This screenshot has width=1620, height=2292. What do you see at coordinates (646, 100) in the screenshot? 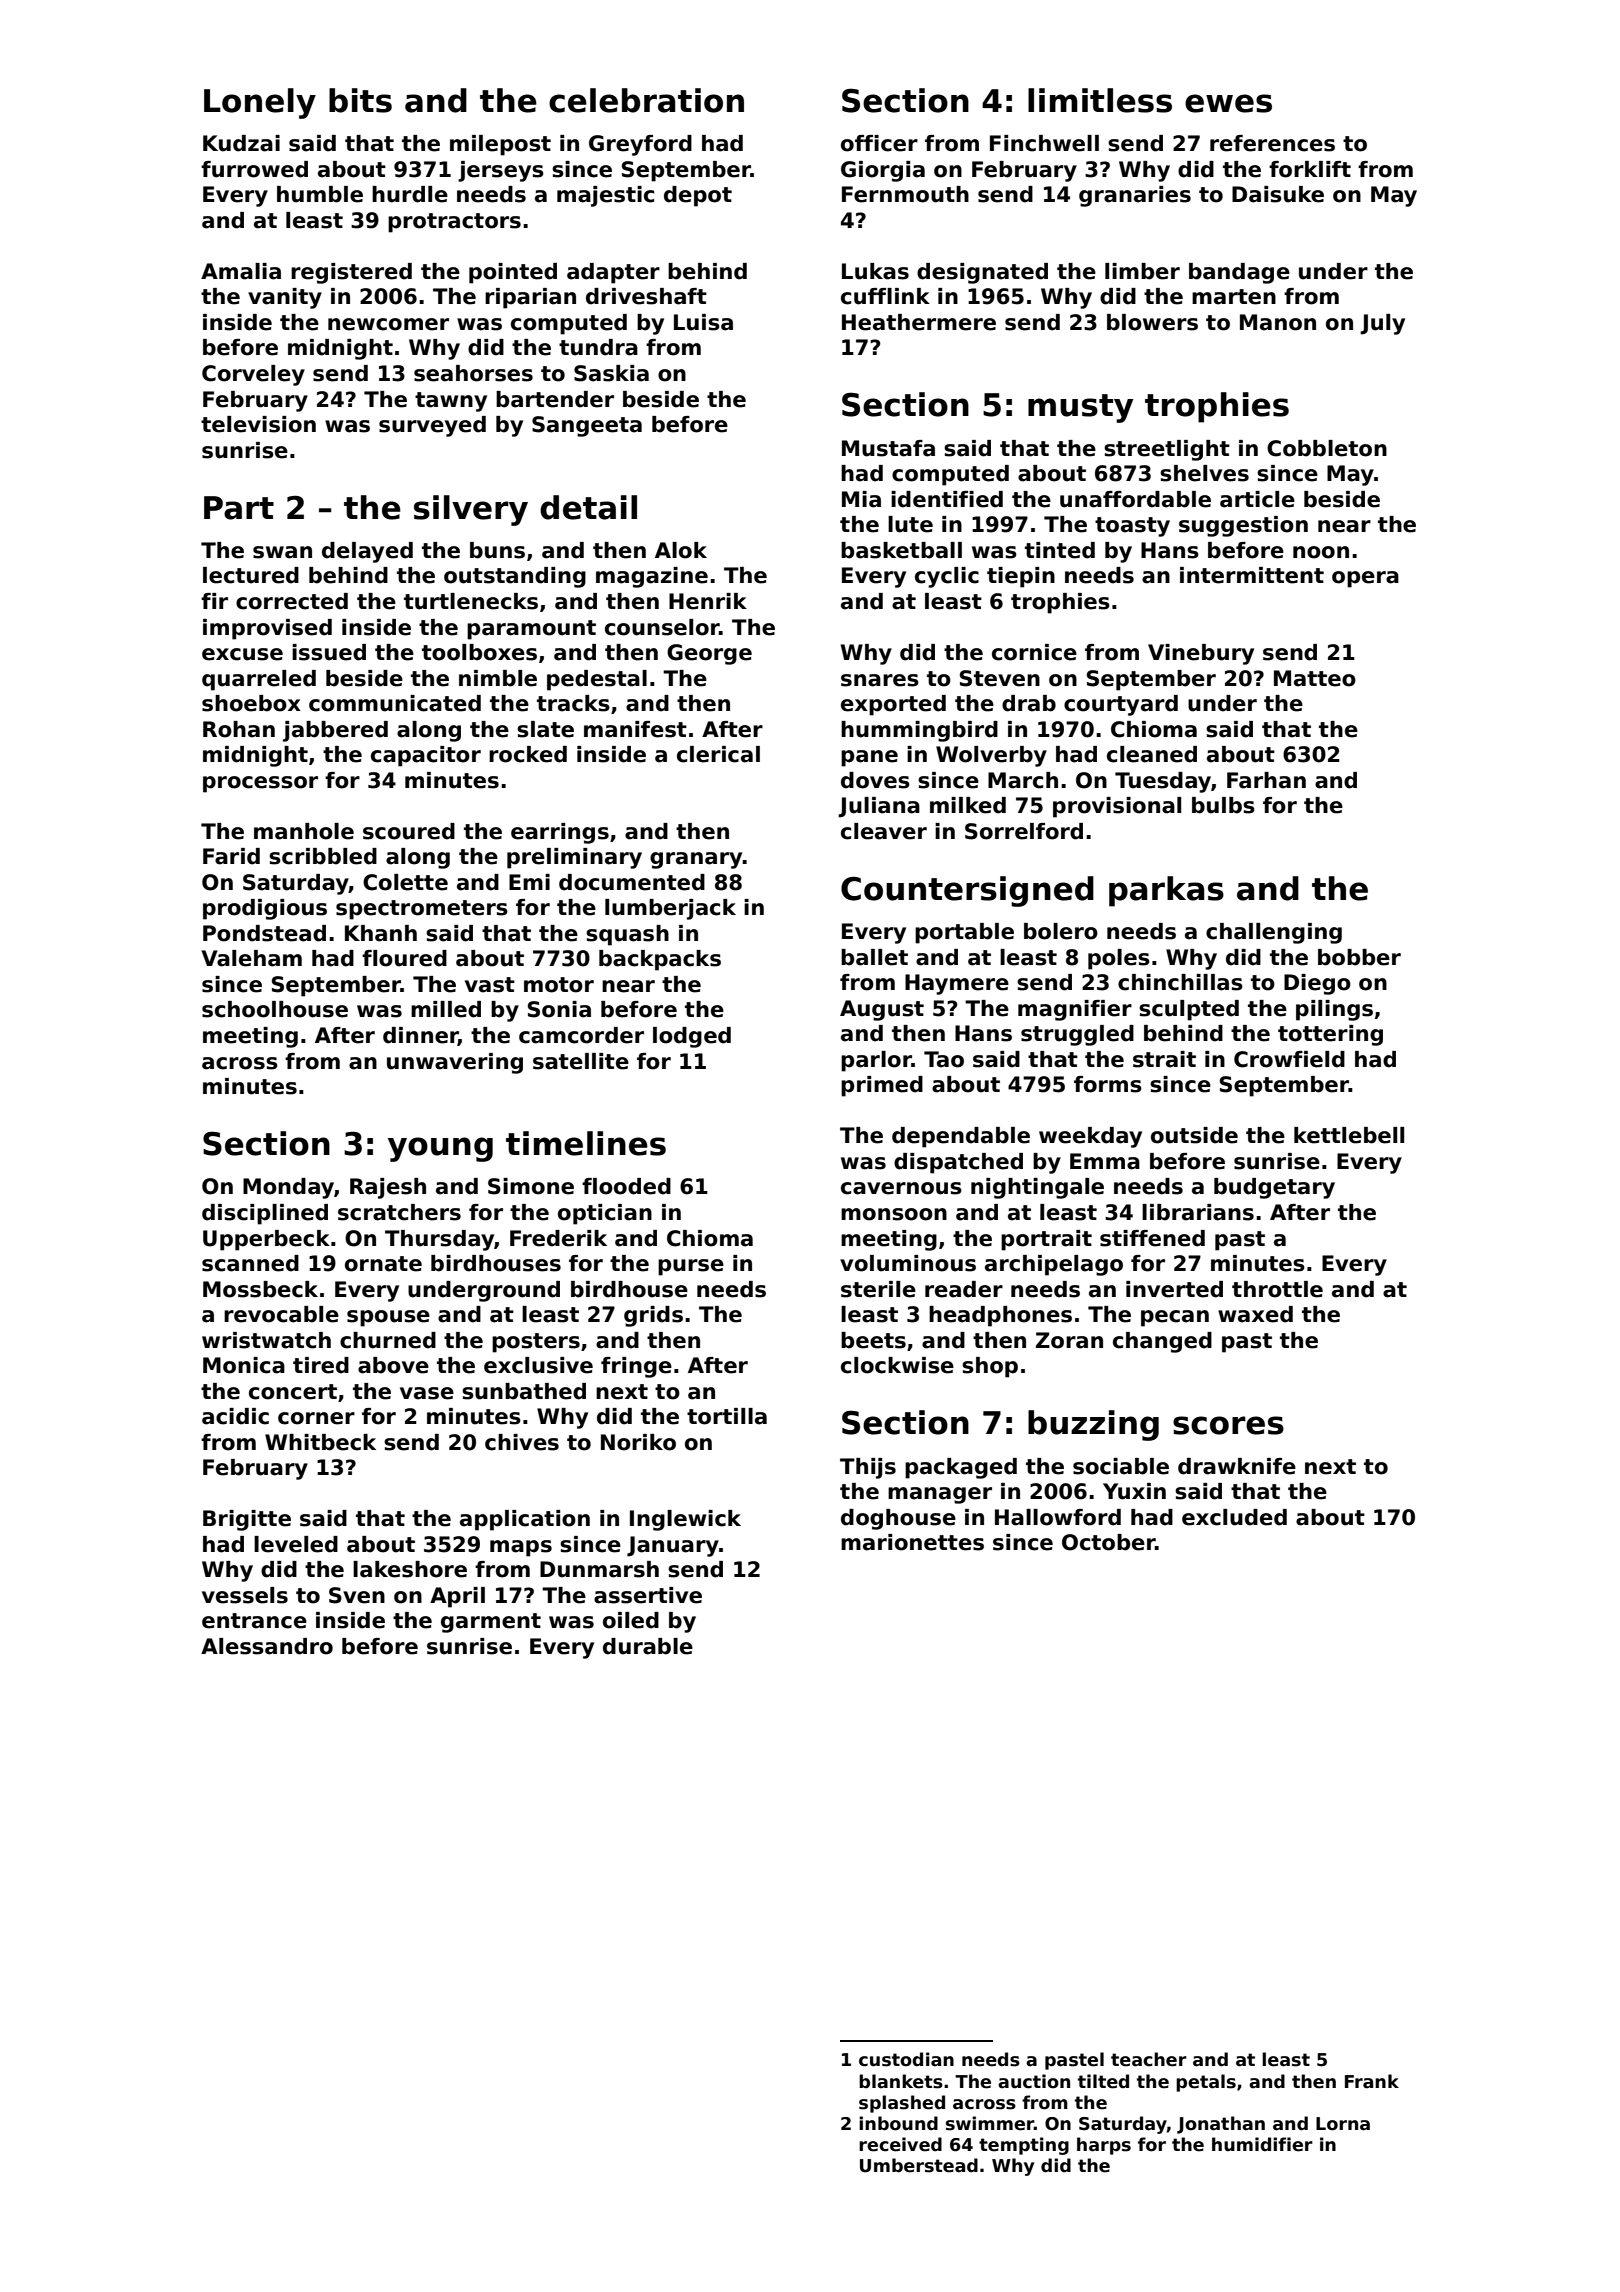
I see `celebration` at bounding box center [646, 100].
